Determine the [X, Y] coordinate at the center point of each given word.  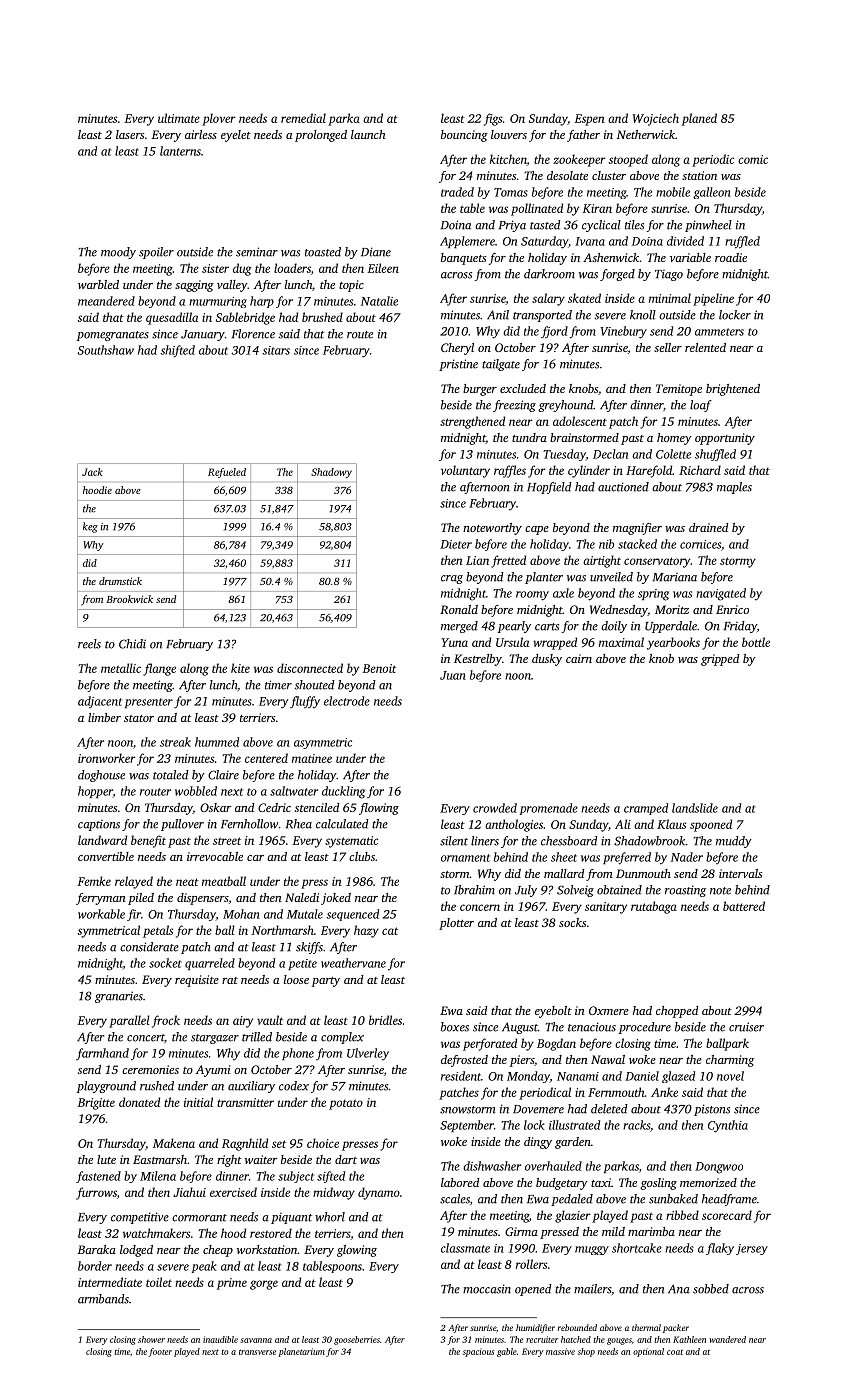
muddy [734, 842]
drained [708, 527]
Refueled [227, 473]
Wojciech [655, 119]
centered [266, 758]
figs [493, 119]
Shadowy [331, 473]
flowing [379, 809]
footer [160, 1352]
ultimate [179, 118]
